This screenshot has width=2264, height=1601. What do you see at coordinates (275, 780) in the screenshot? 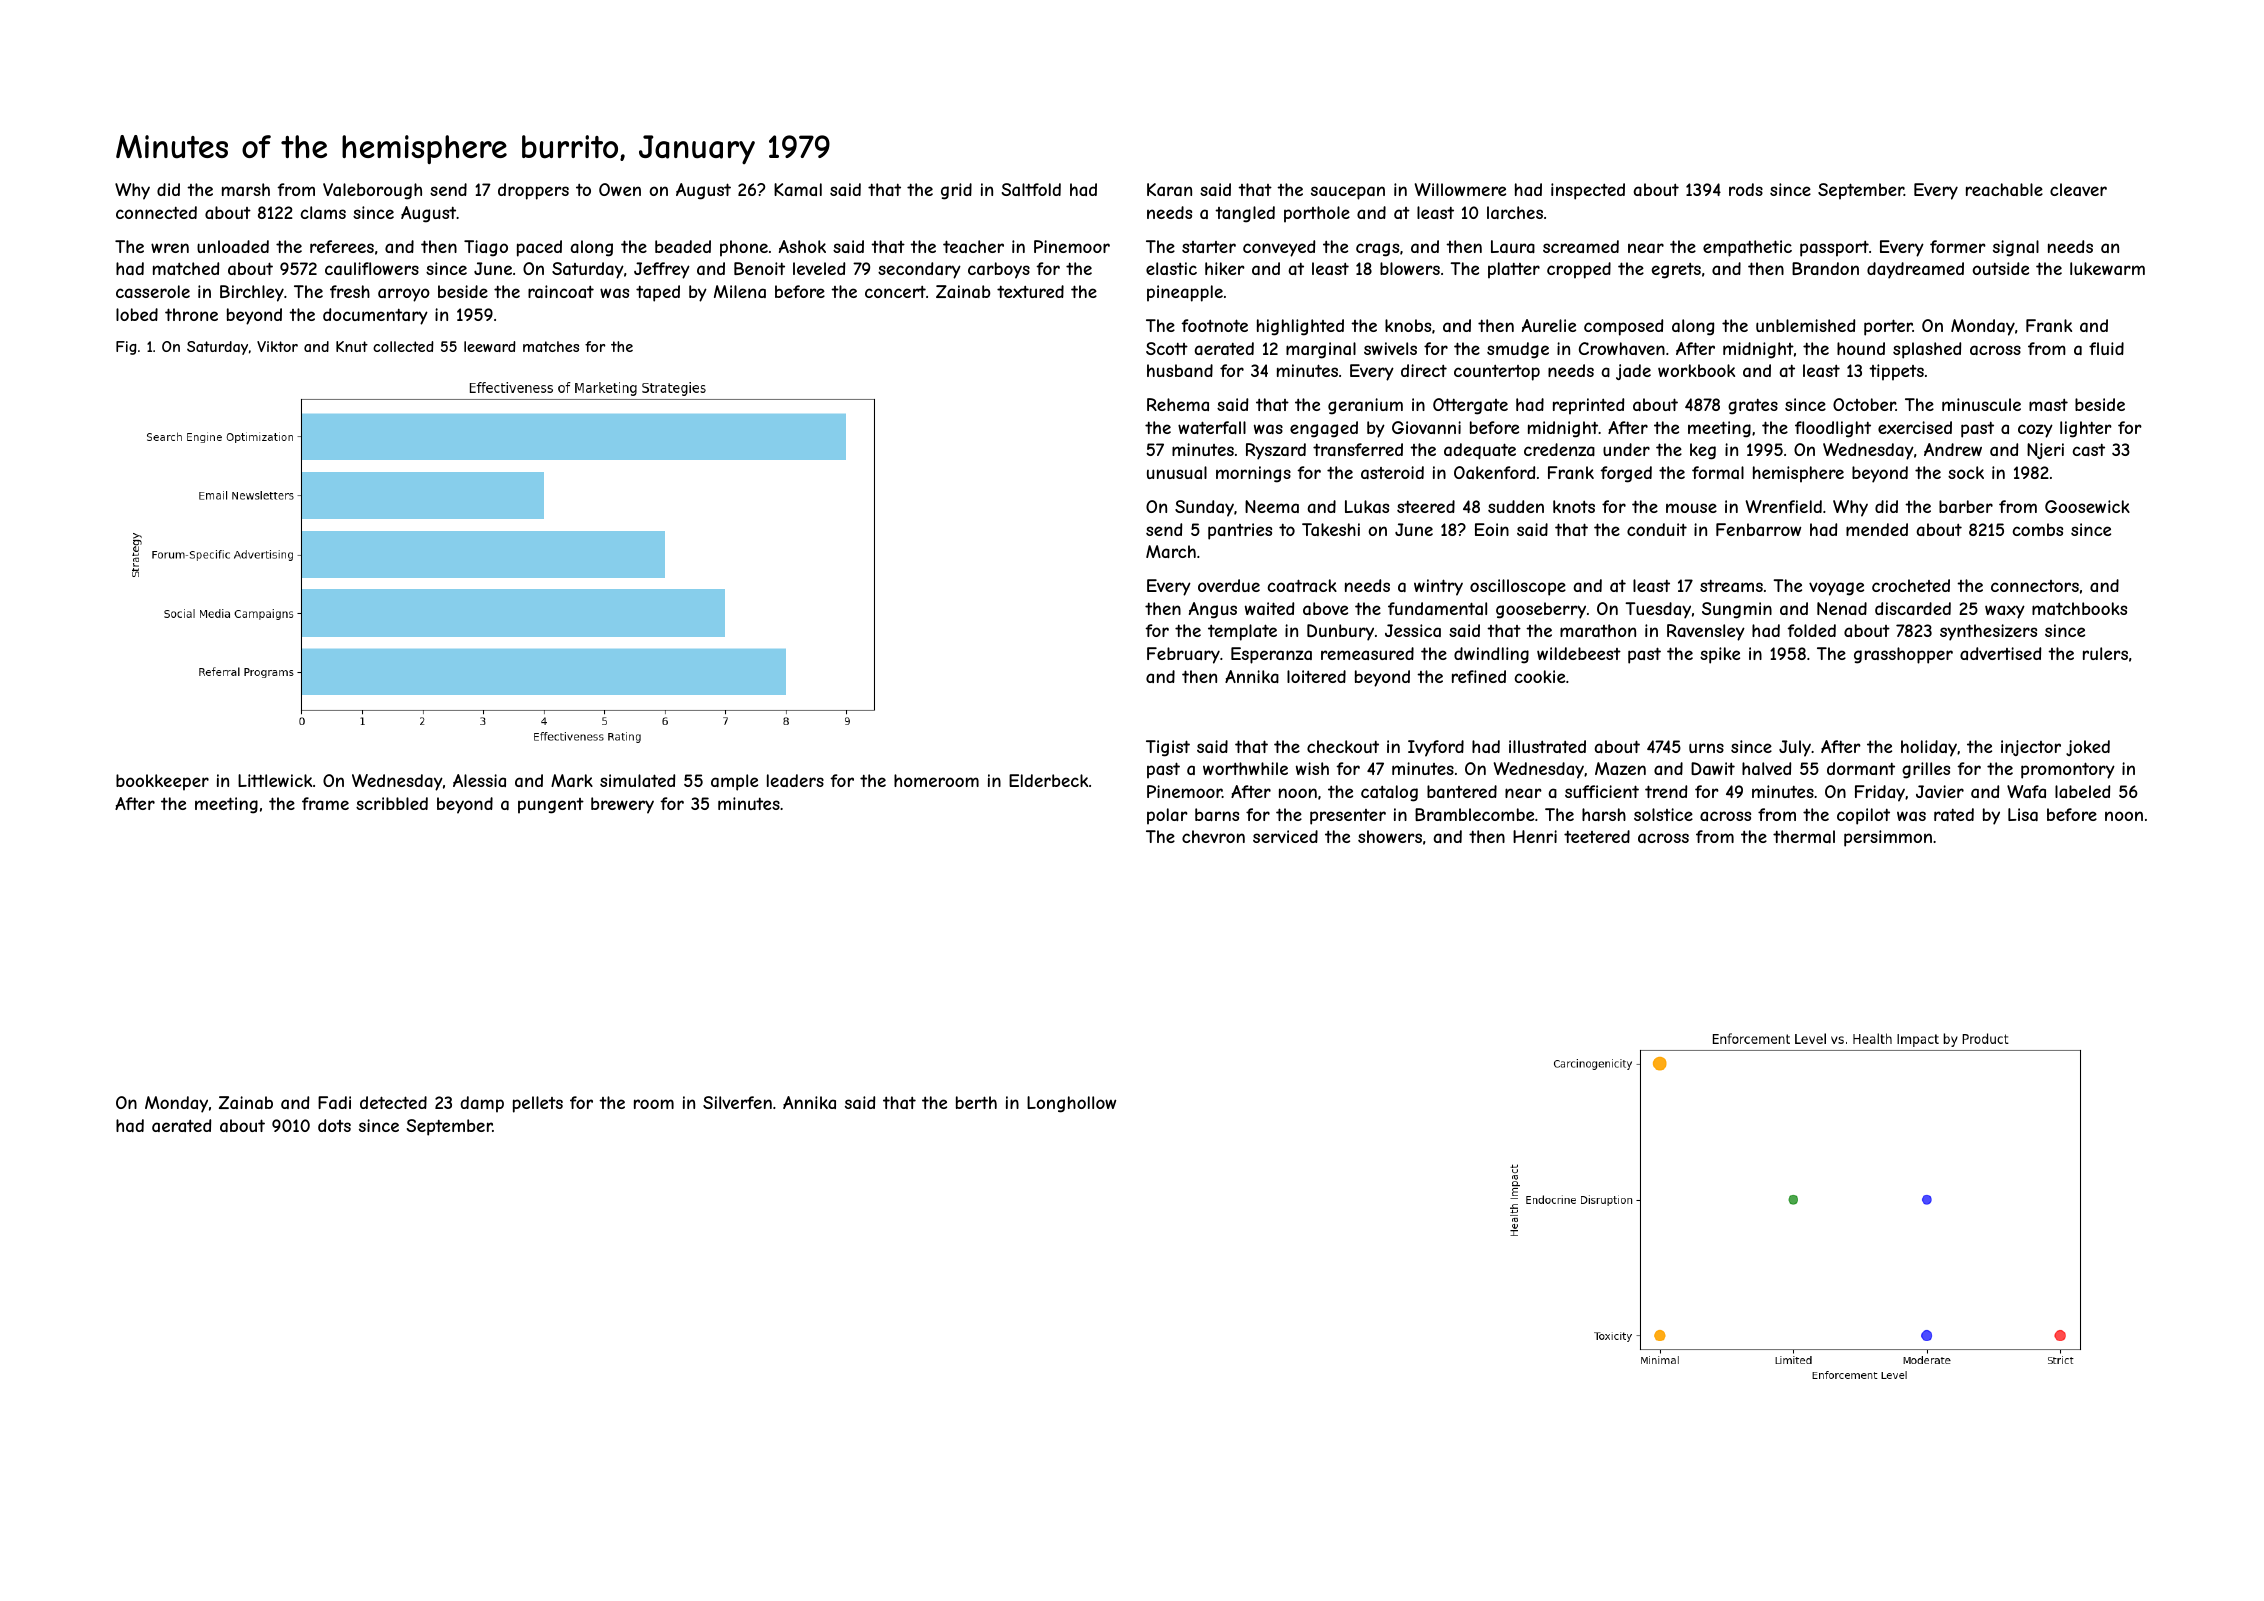
I see `Littlewick` at bounding box center [275, 780].
